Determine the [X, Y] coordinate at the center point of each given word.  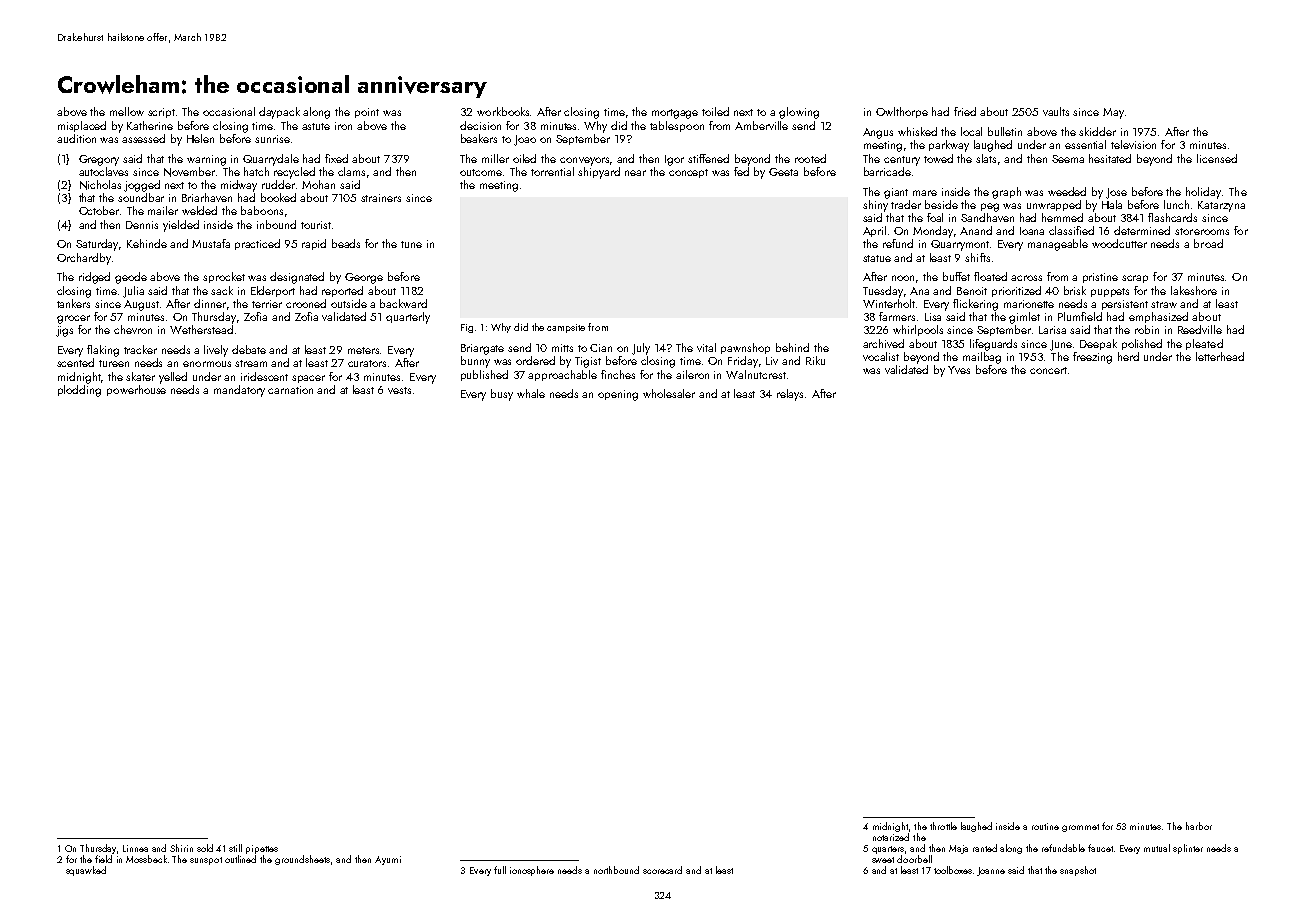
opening [618, 395]
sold [205, 848]
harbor [1199, 826]
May [1113, 113]
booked [278, 197]
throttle [943, 826]
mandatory [239, 391]
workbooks [504, 111]
